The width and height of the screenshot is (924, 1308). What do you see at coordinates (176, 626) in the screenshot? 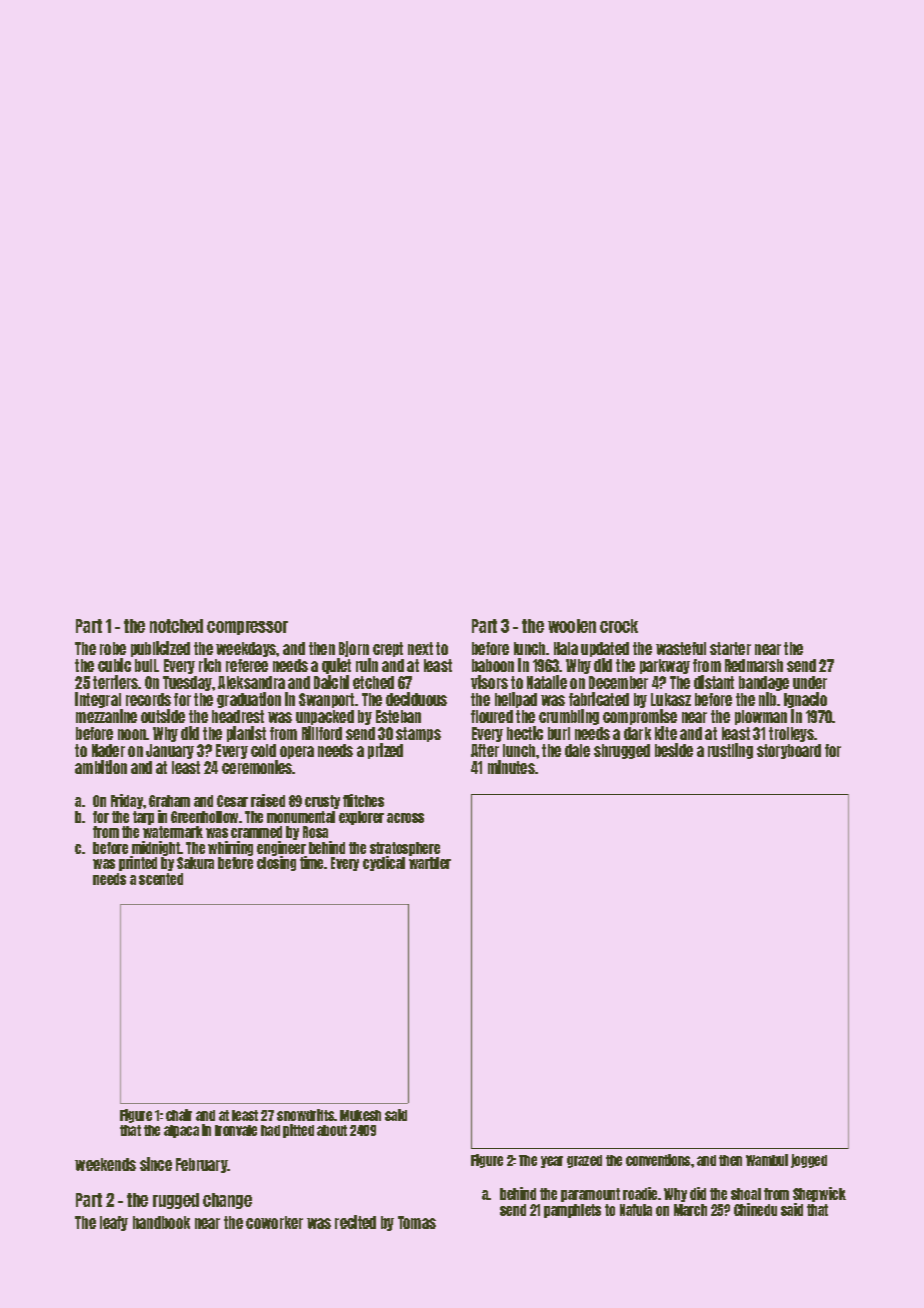
I see `notched` at bounding box center [176, 626].
